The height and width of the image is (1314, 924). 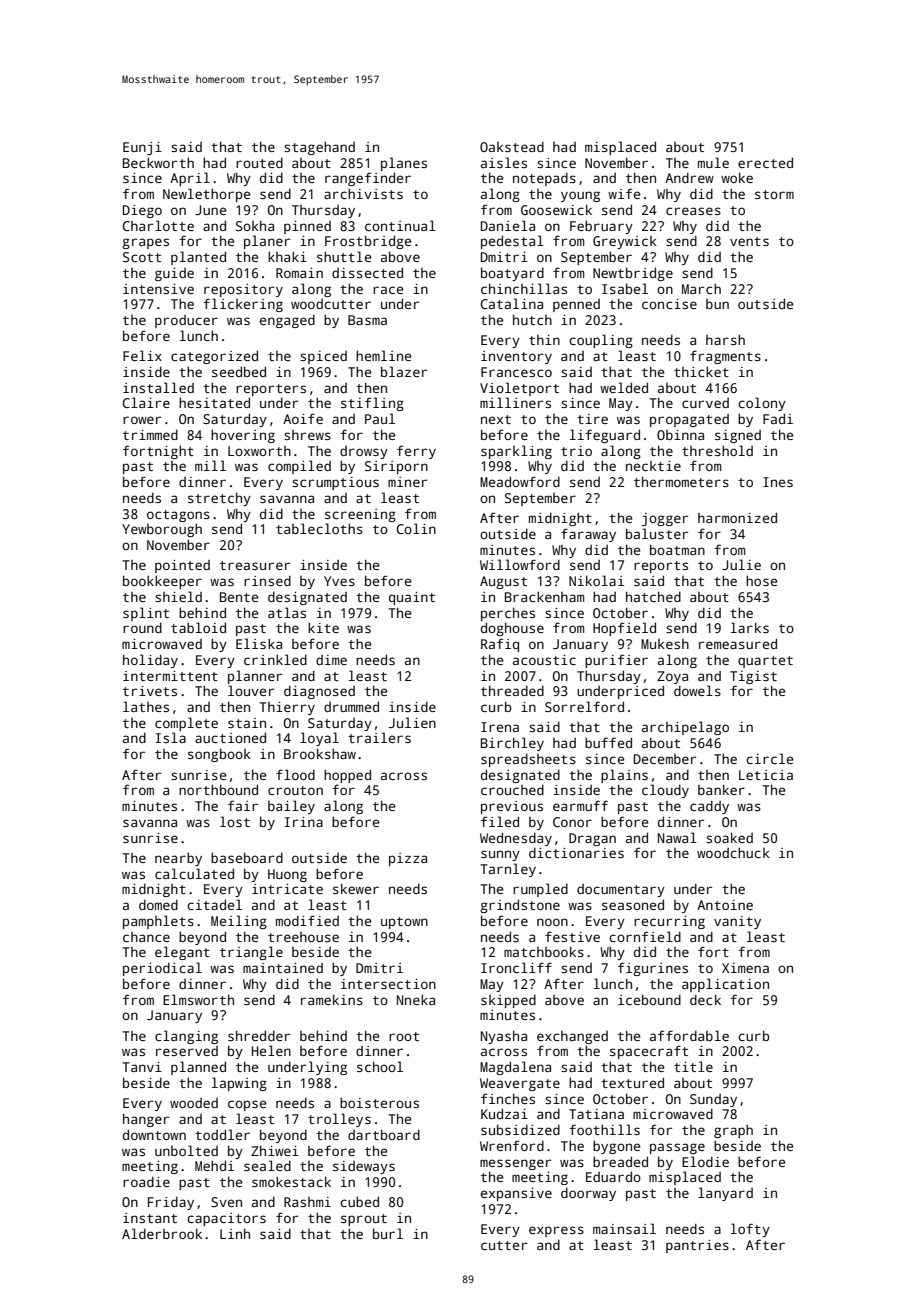 What do you see at coordinates (275, 1150) in the image?
I see `Zhiwei` at bounding box center [275, 1150].
